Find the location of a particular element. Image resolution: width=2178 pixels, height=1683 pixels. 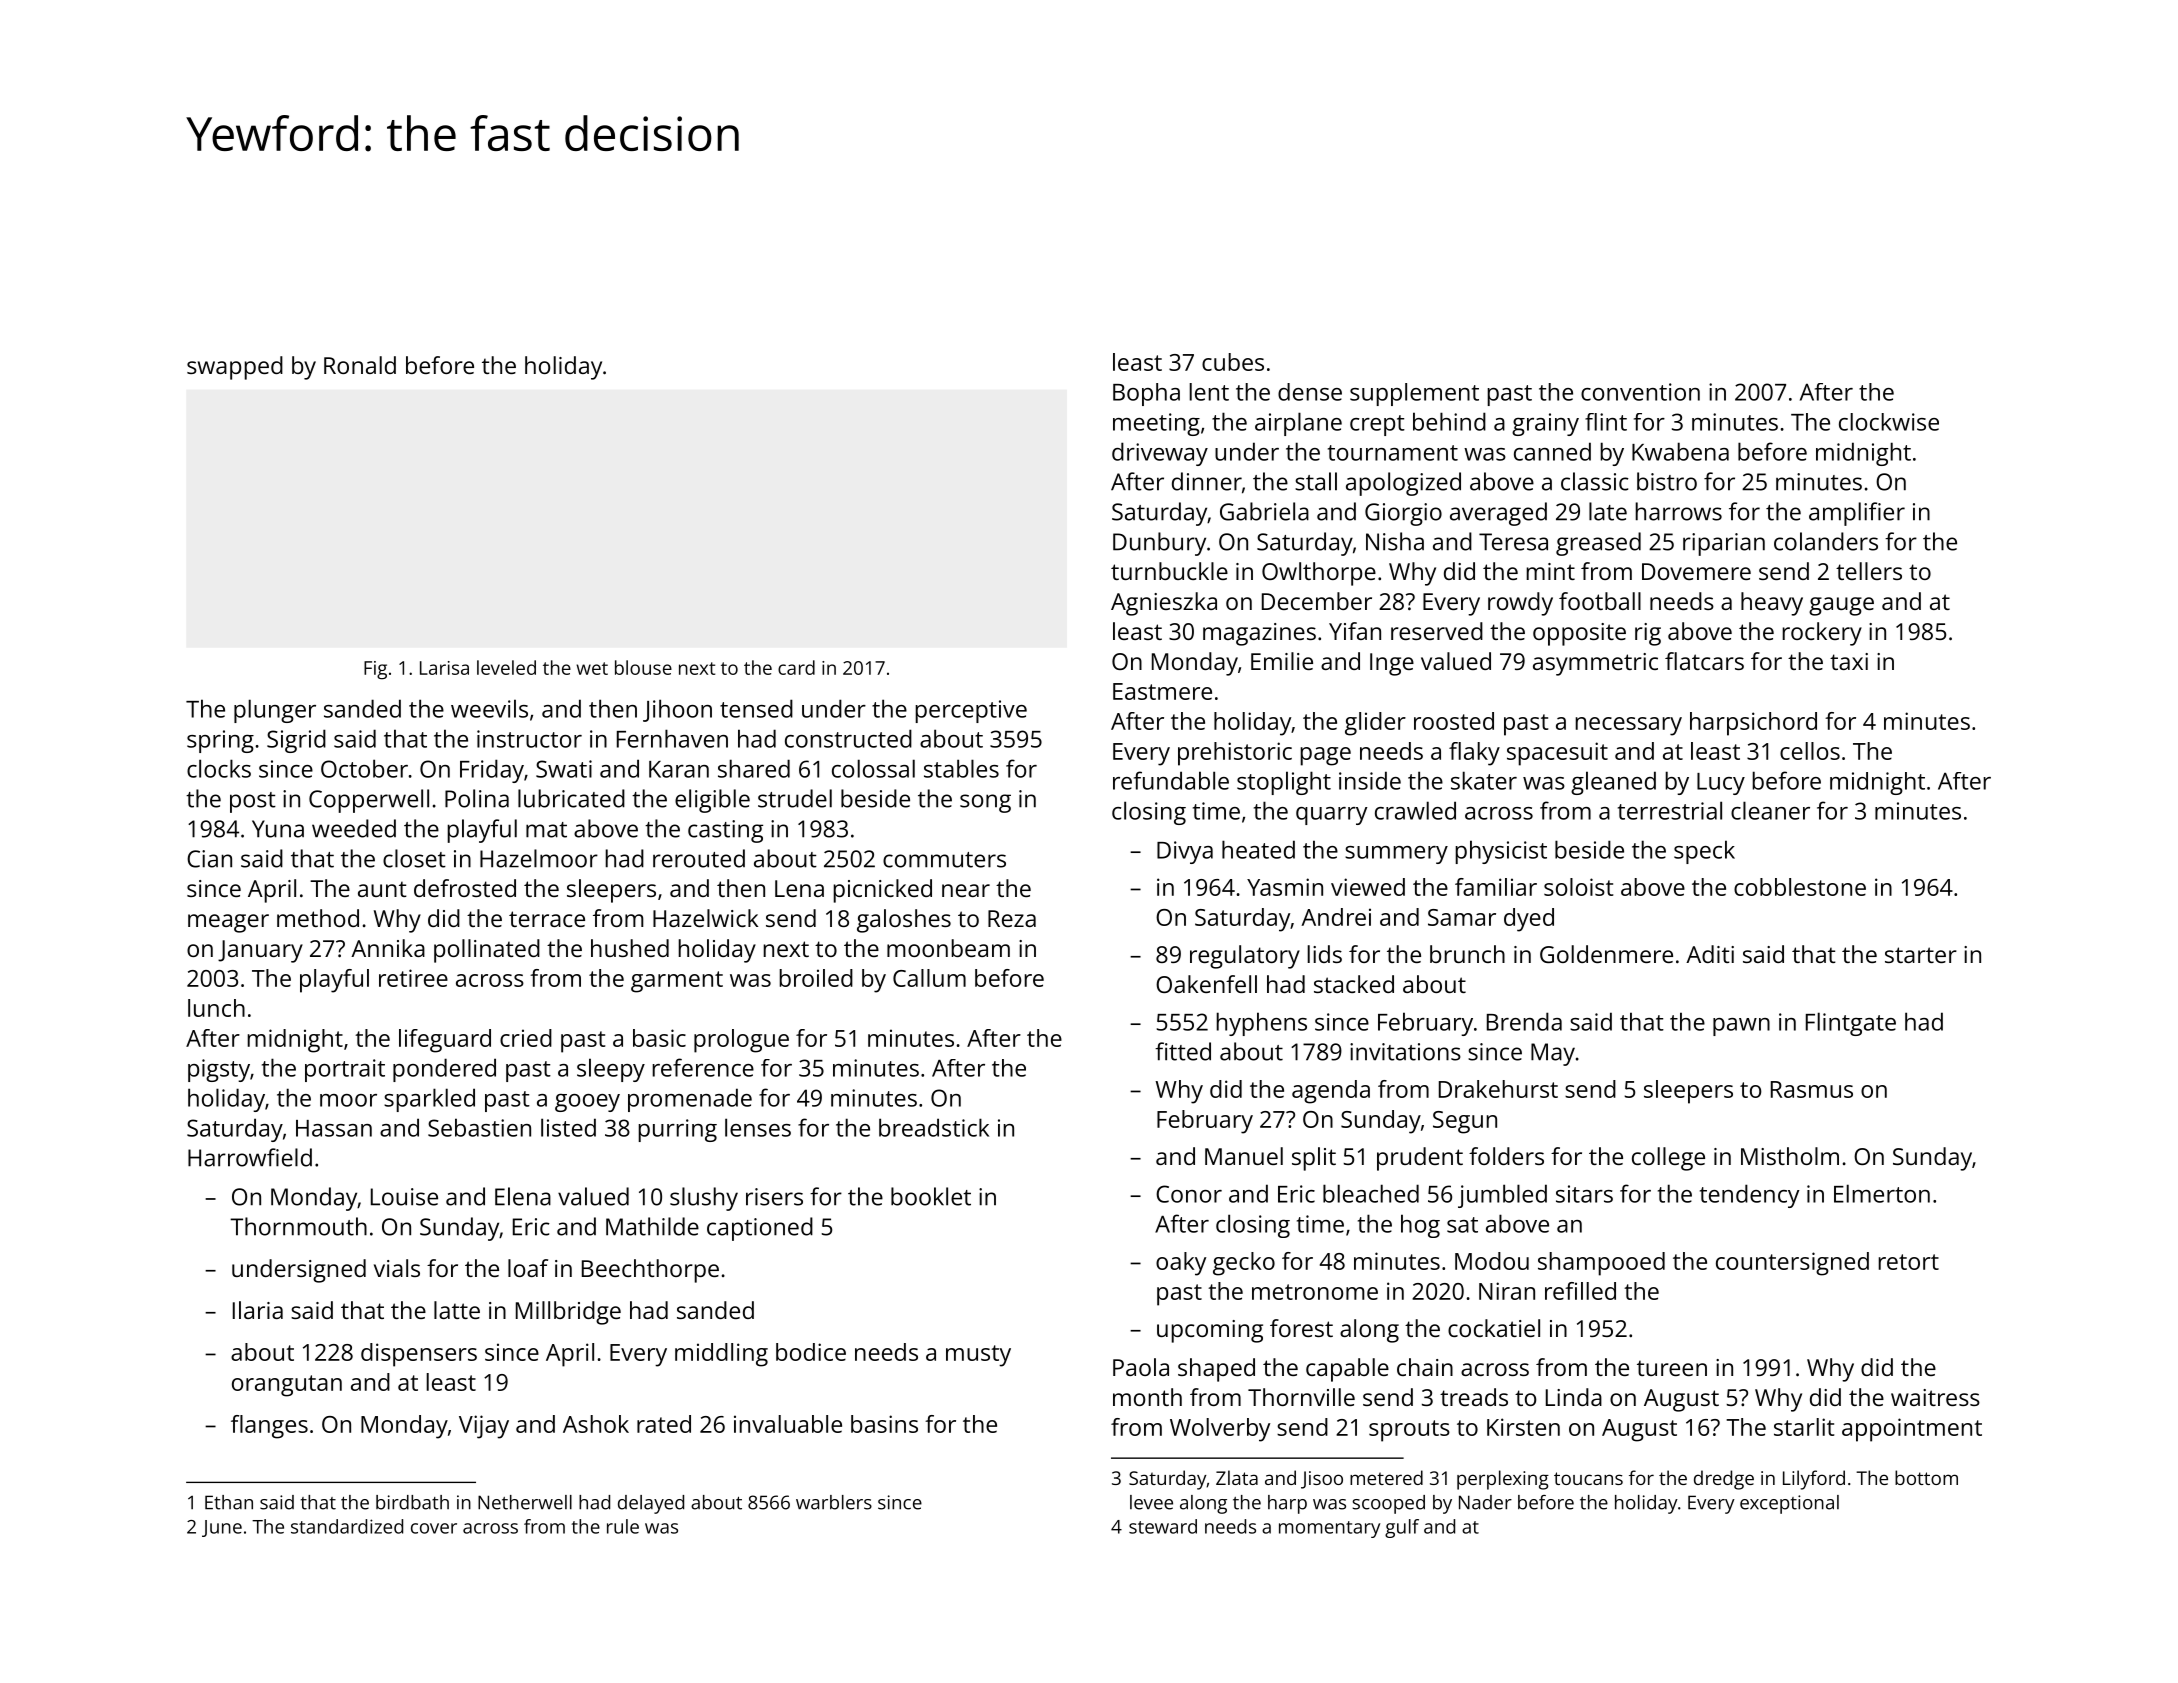

Fig is located at coordinates (375, 670).
